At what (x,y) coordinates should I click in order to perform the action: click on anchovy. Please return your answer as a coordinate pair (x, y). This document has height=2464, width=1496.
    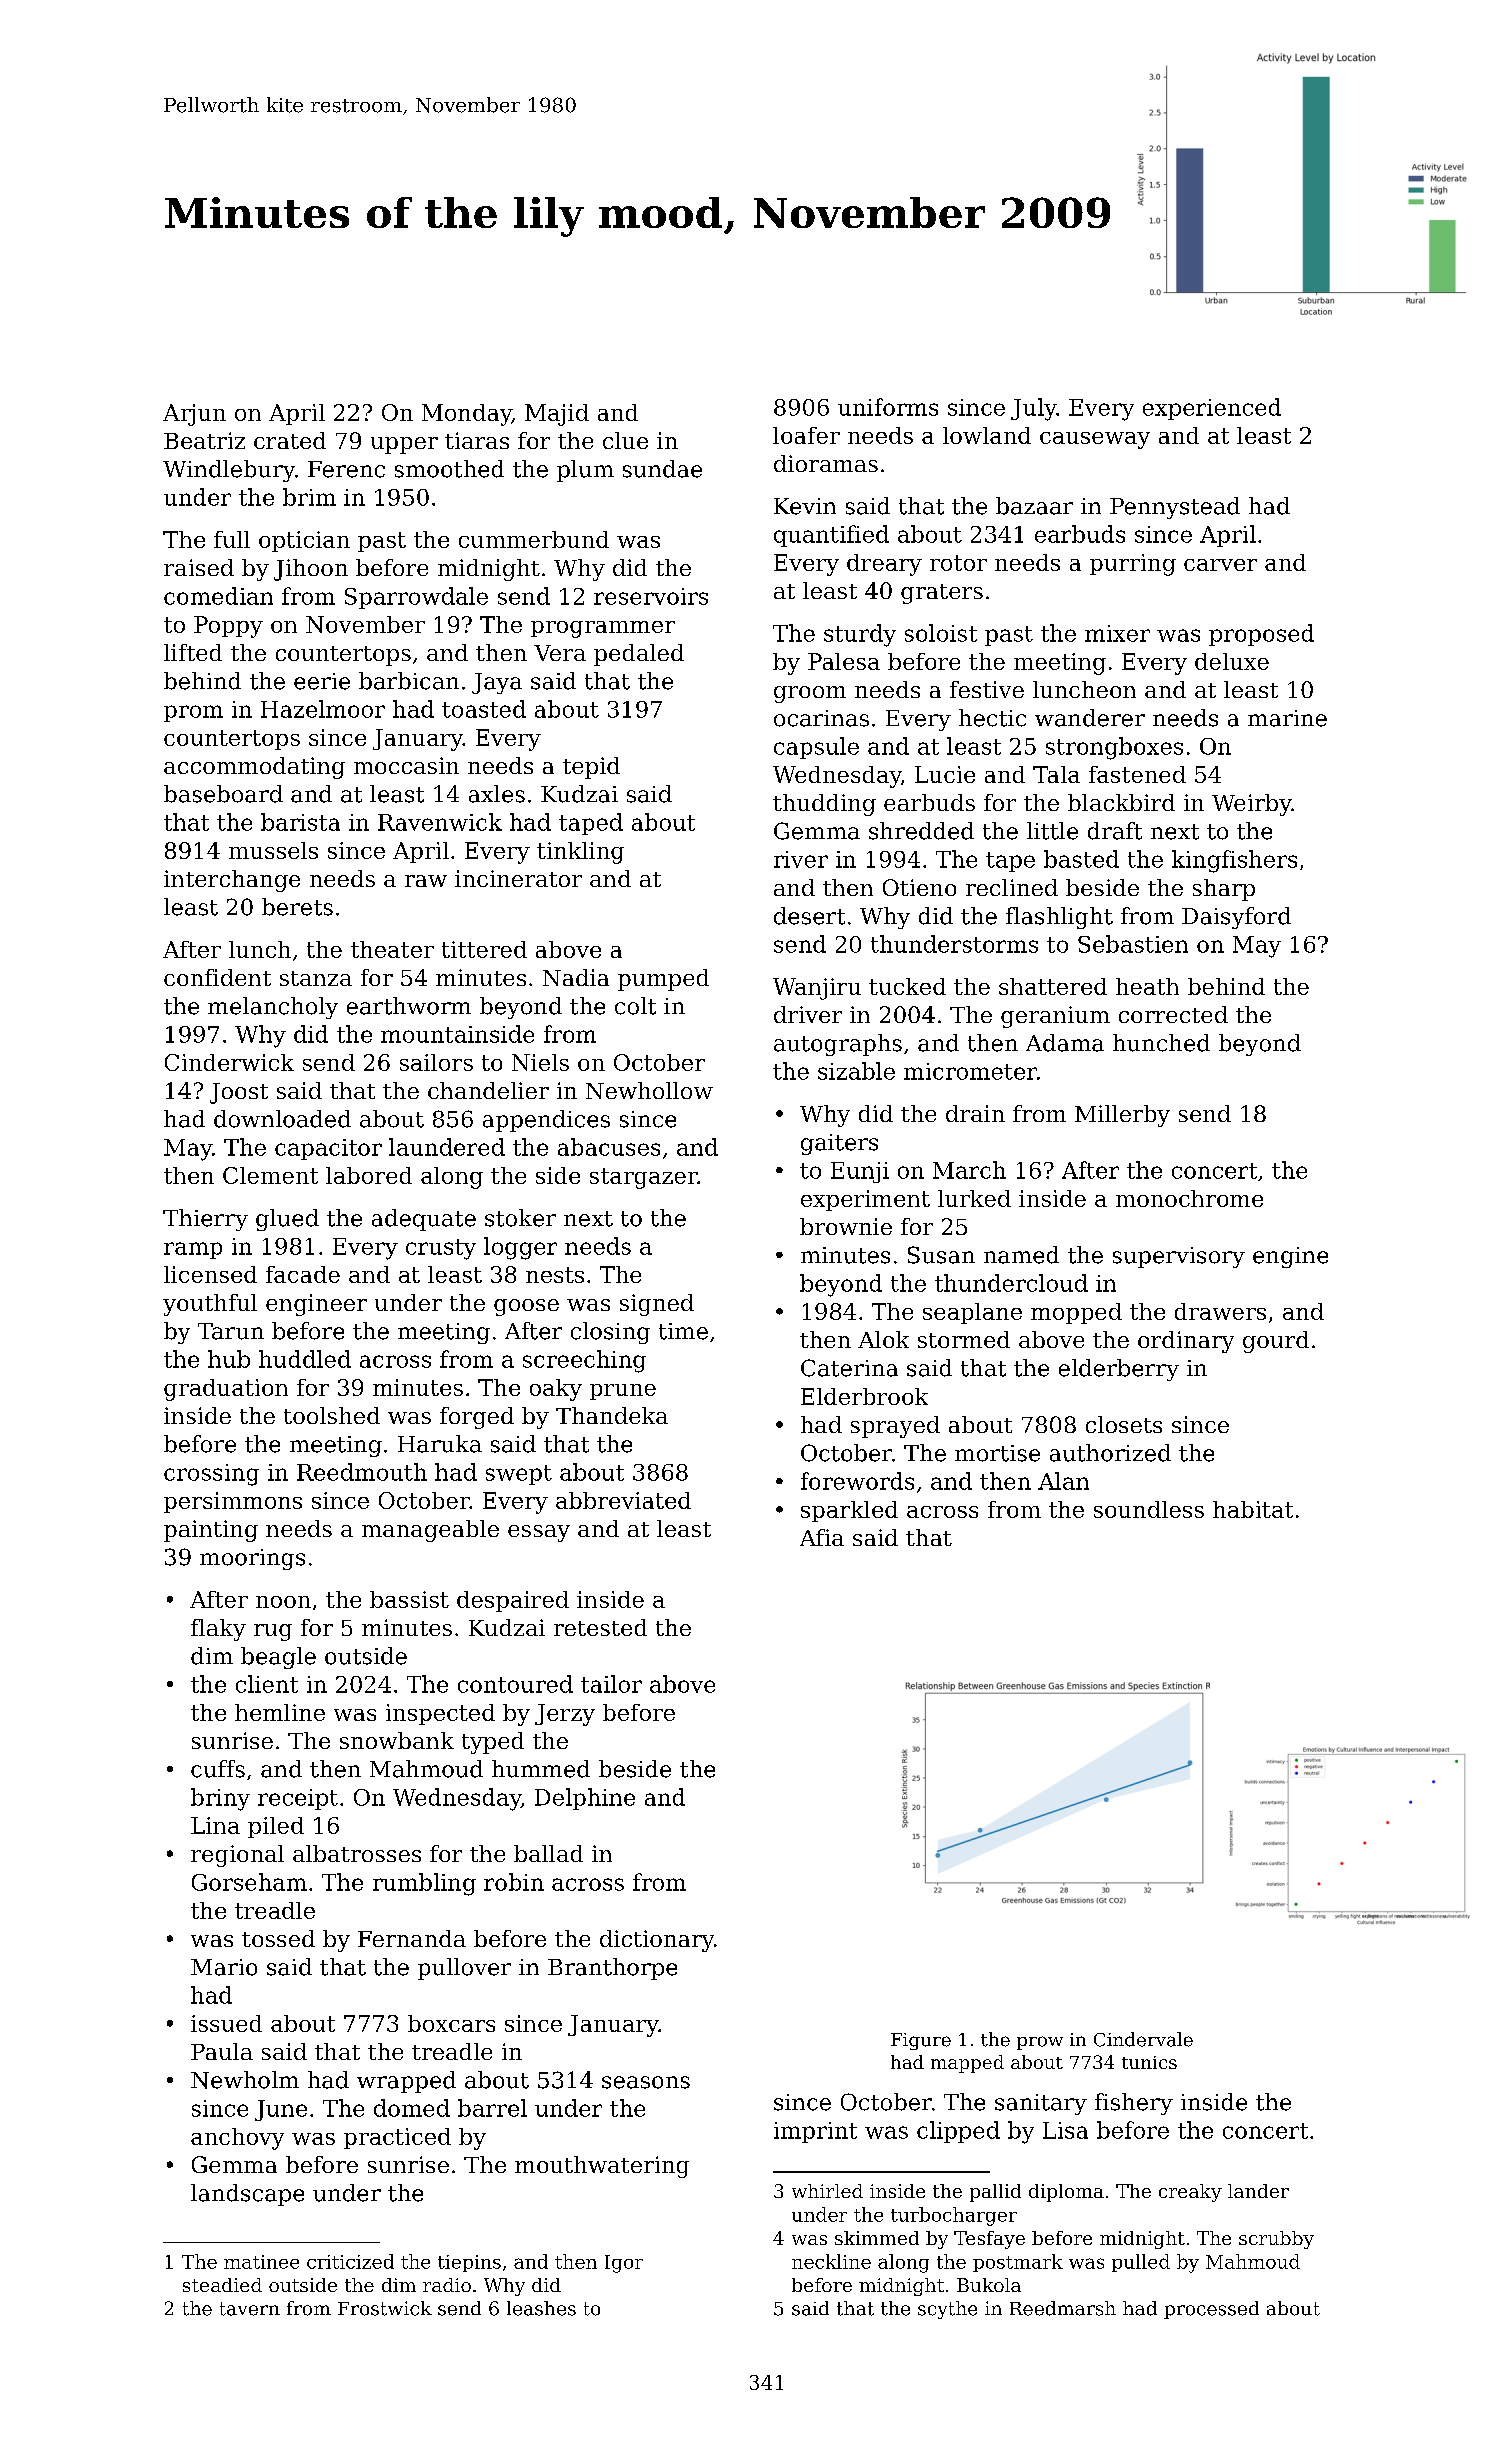
    Looking at the image, I should click on (237, 2139).
